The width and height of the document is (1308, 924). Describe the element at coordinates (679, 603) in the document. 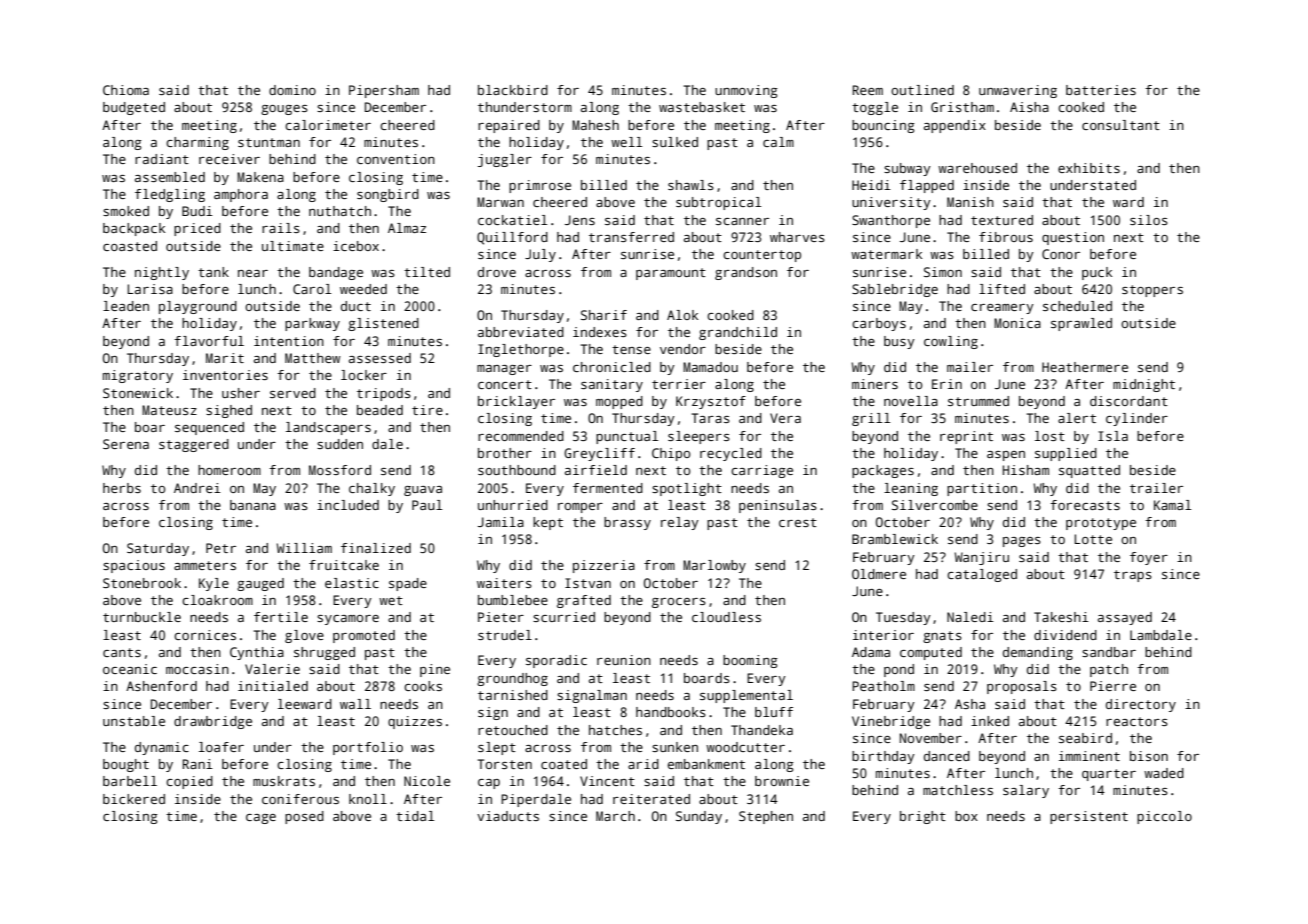

I see `grocers` at that location.
